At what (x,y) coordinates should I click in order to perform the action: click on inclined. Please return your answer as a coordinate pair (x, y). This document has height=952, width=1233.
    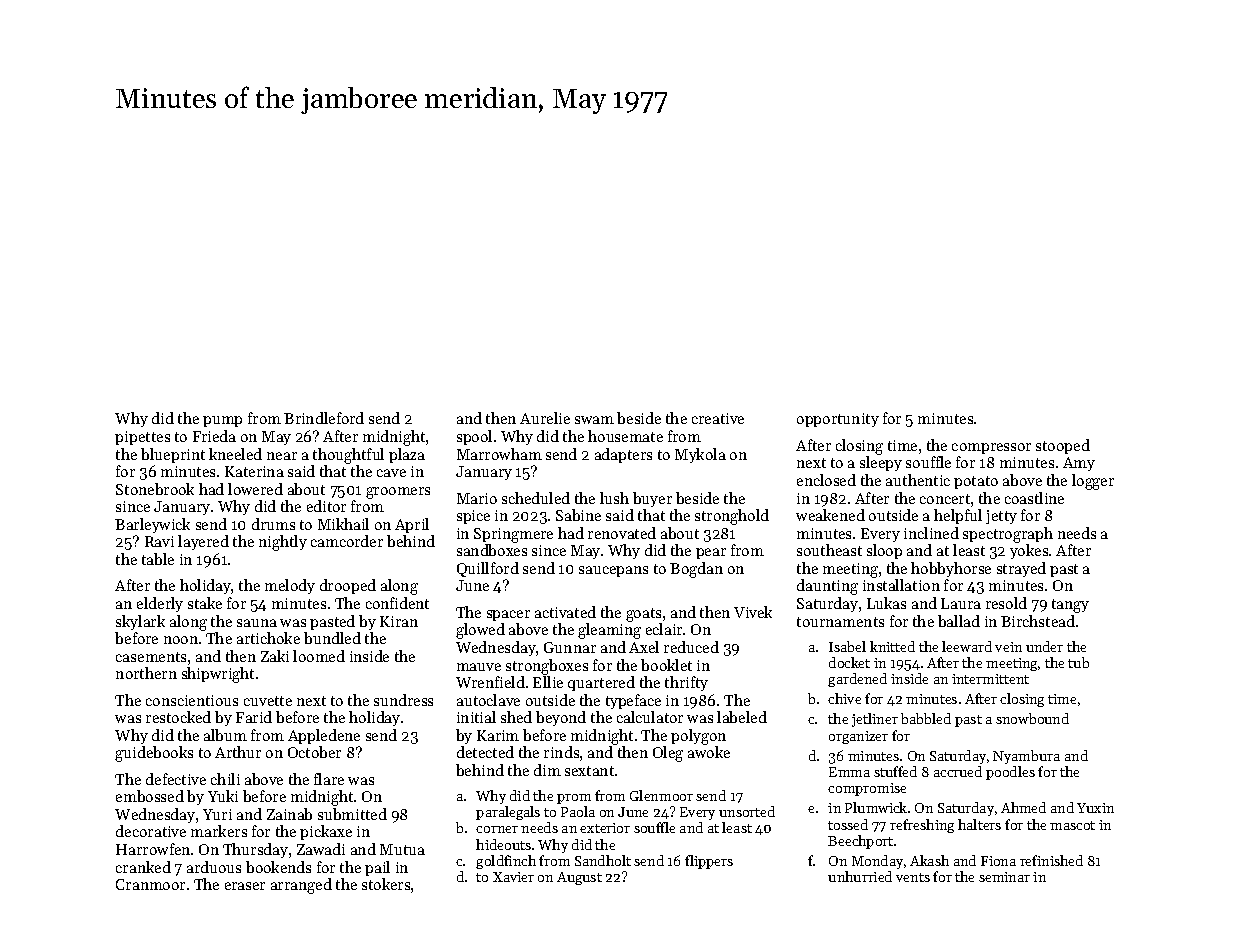
    Looking at the image, I should click on (931, 533).
